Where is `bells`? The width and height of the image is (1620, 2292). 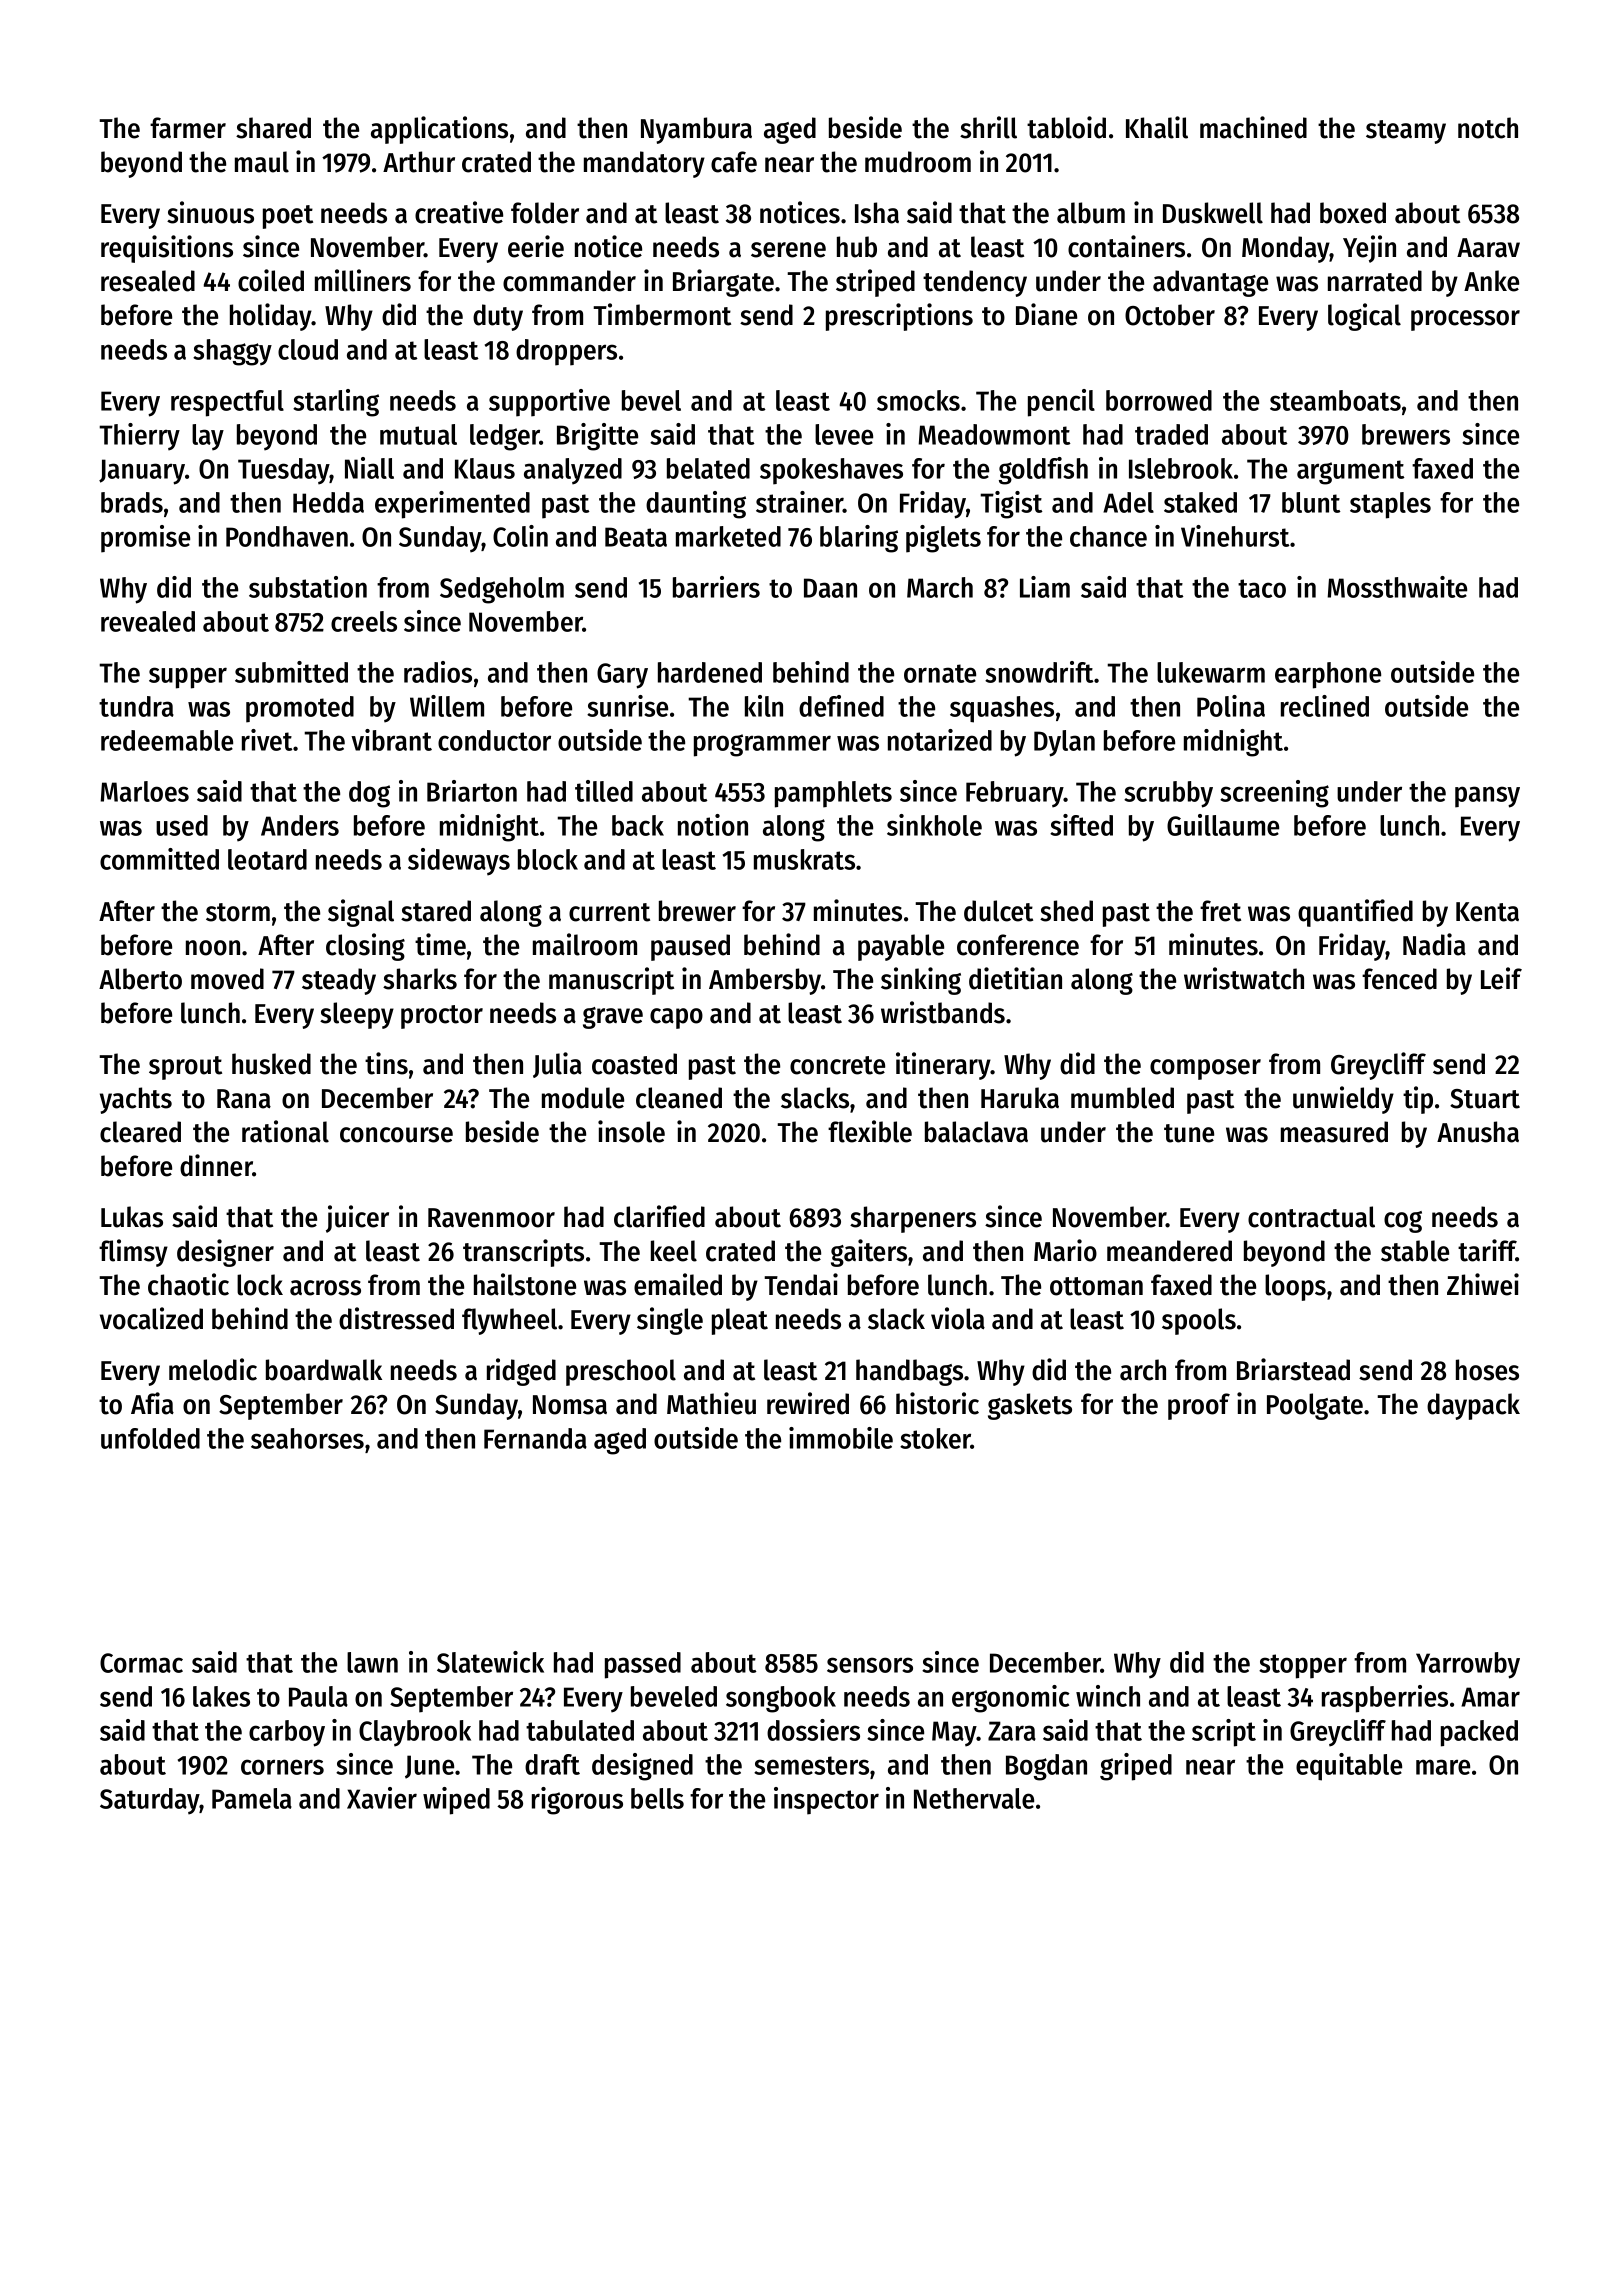 bells is located at coordinates (657, 1798).
